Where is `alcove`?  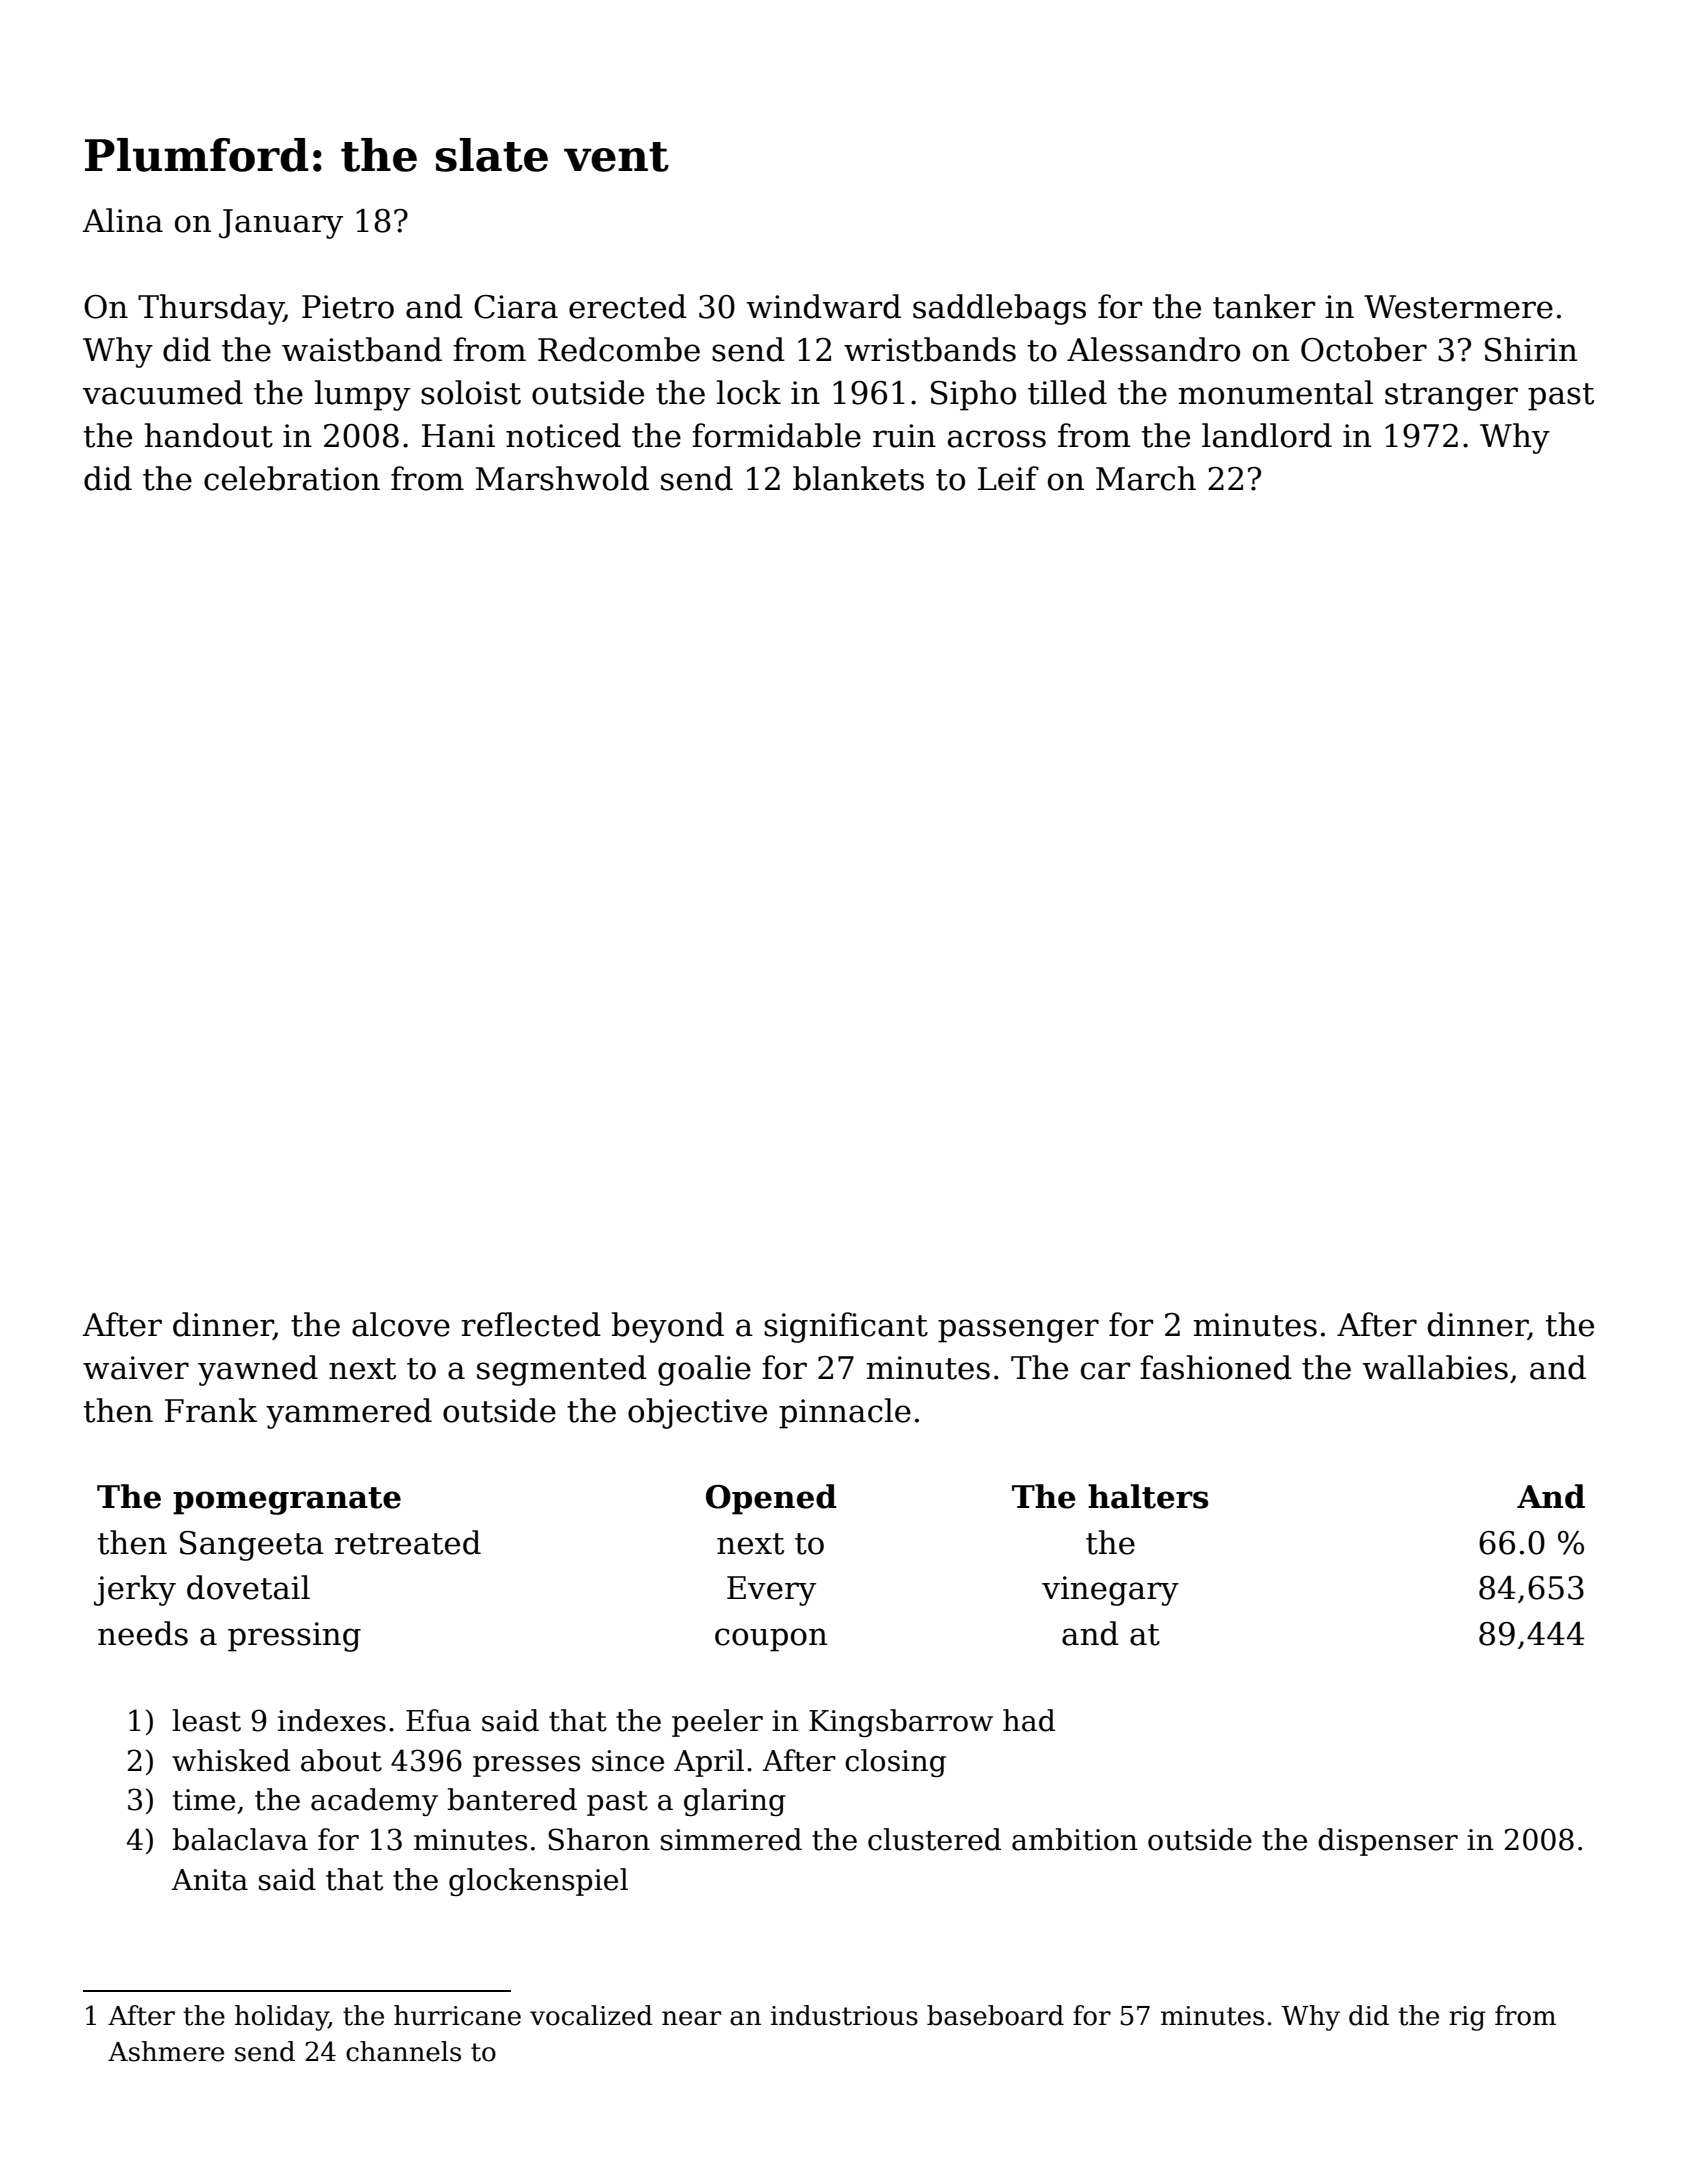
alcove is located at coordinates (401, 1324).
